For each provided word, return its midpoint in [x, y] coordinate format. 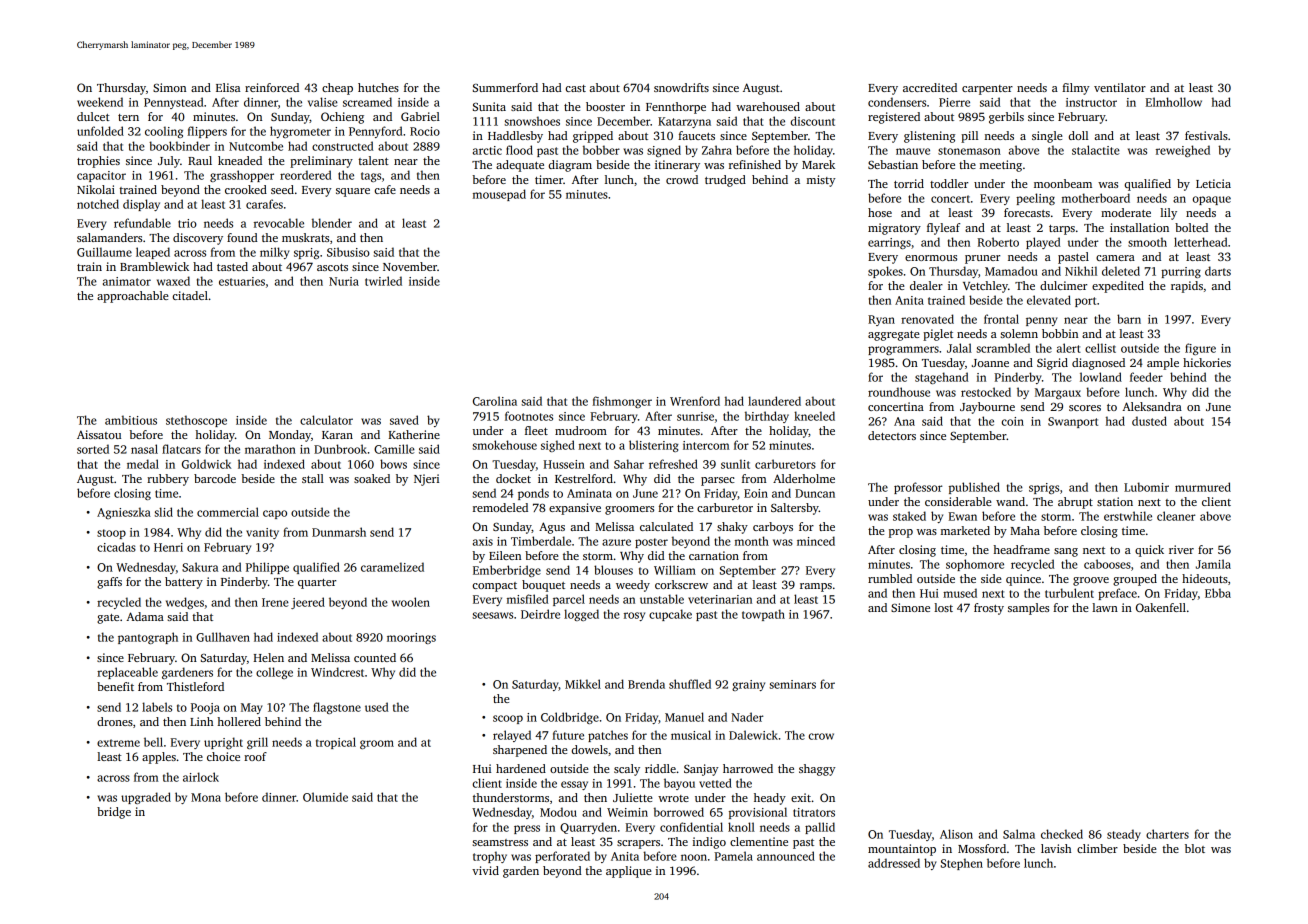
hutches [378, 87]
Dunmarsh [339, 532]
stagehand [941, 378]
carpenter [987, 90]
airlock [201, 777]
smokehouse [504, 445]
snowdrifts [681, 87]
